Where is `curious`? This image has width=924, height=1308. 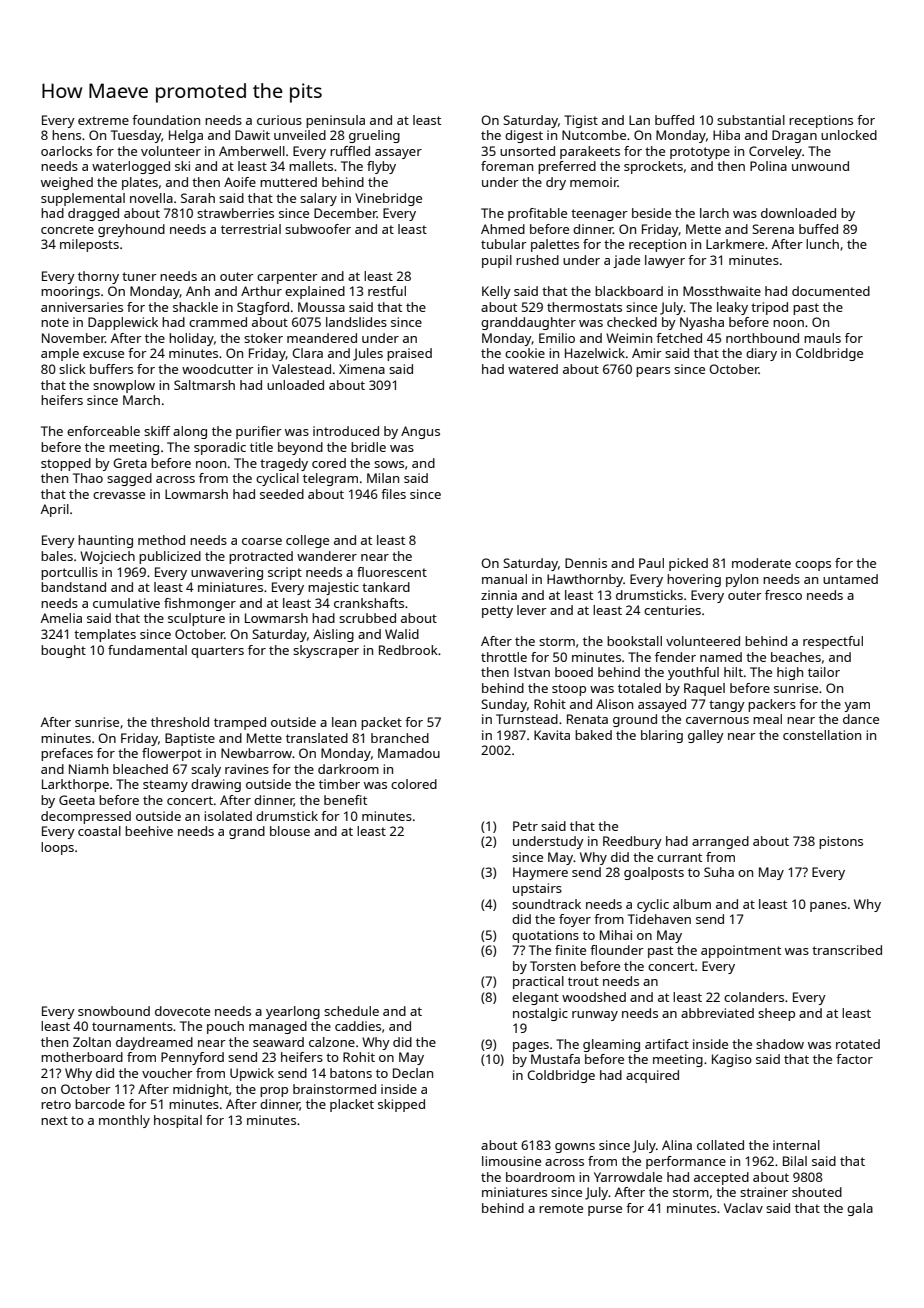 curious is located at coordinates (279, 120).
